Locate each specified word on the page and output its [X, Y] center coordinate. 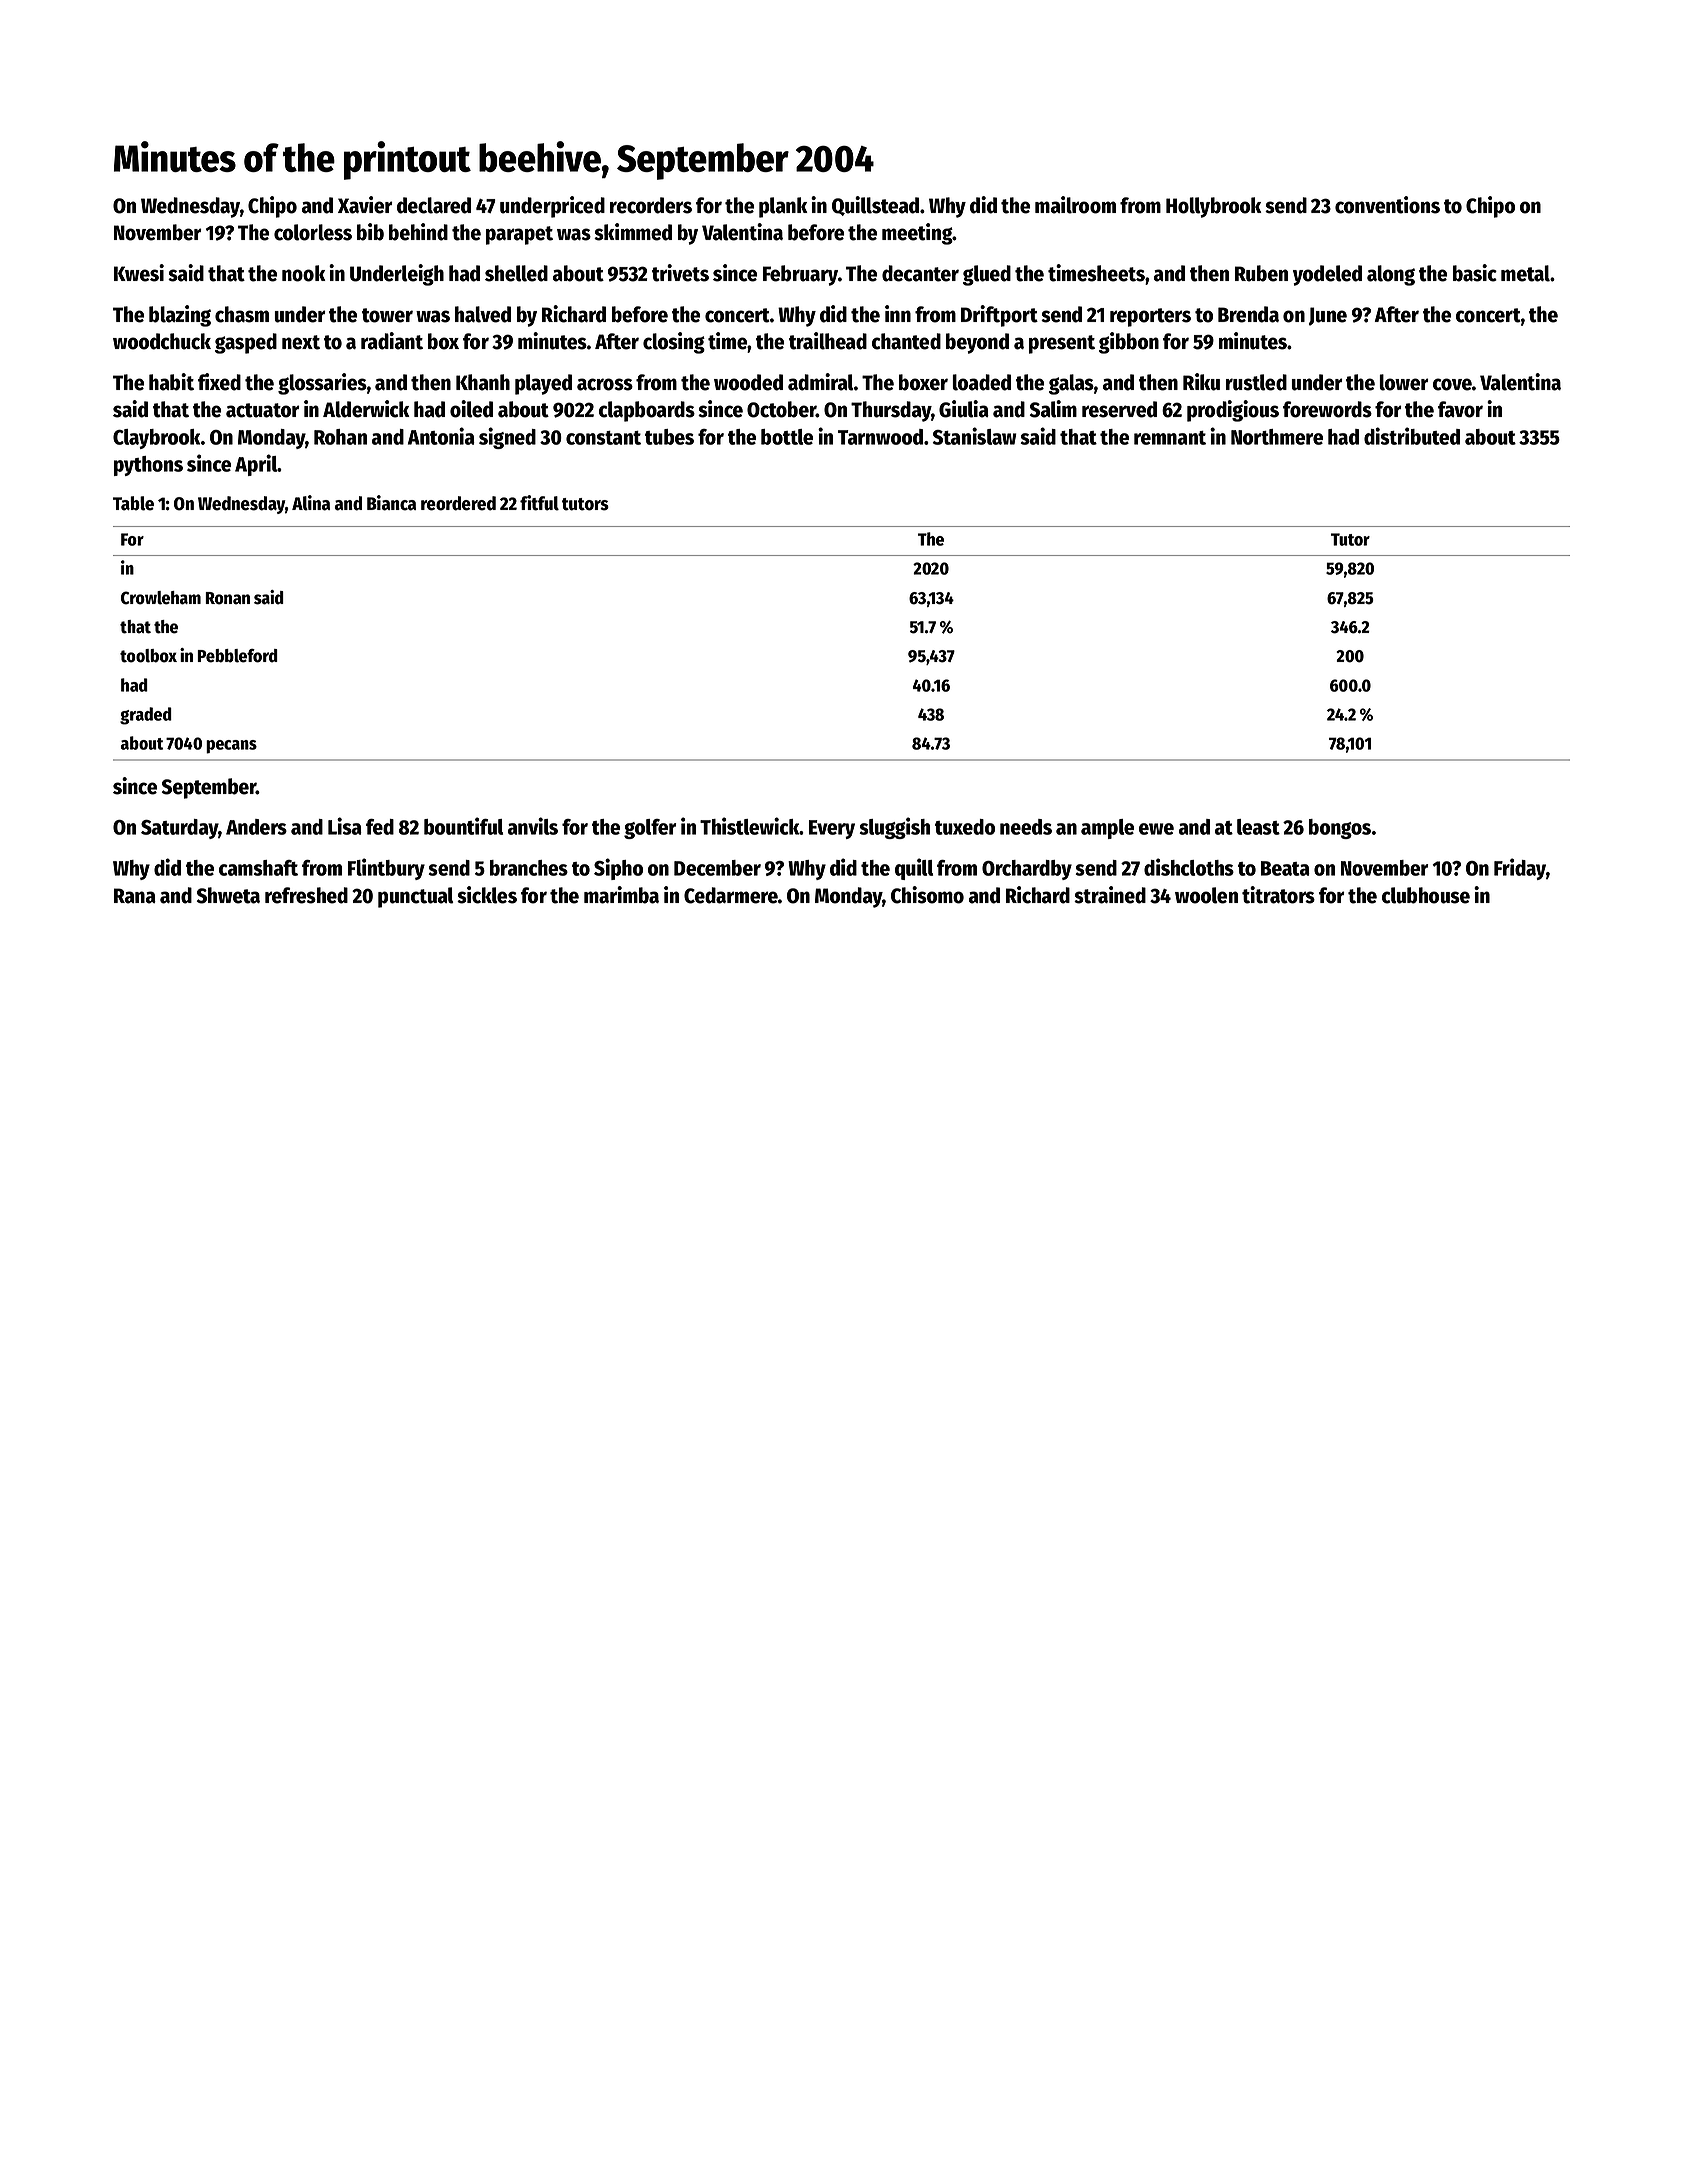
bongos [1340, 829]
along [1391, 275]
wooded [748, 382]
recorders [651, 205]
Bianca [391, 503]
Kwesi [139, 273]
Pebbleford [237, 656]
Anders [256, 827]
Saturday [180, 829]
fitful [539, 503]
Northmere [1277, 437]
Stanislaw [975, 436]
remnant [1170, 438]
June [1328, 316]
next [301, 342]
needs [1026, 827]
